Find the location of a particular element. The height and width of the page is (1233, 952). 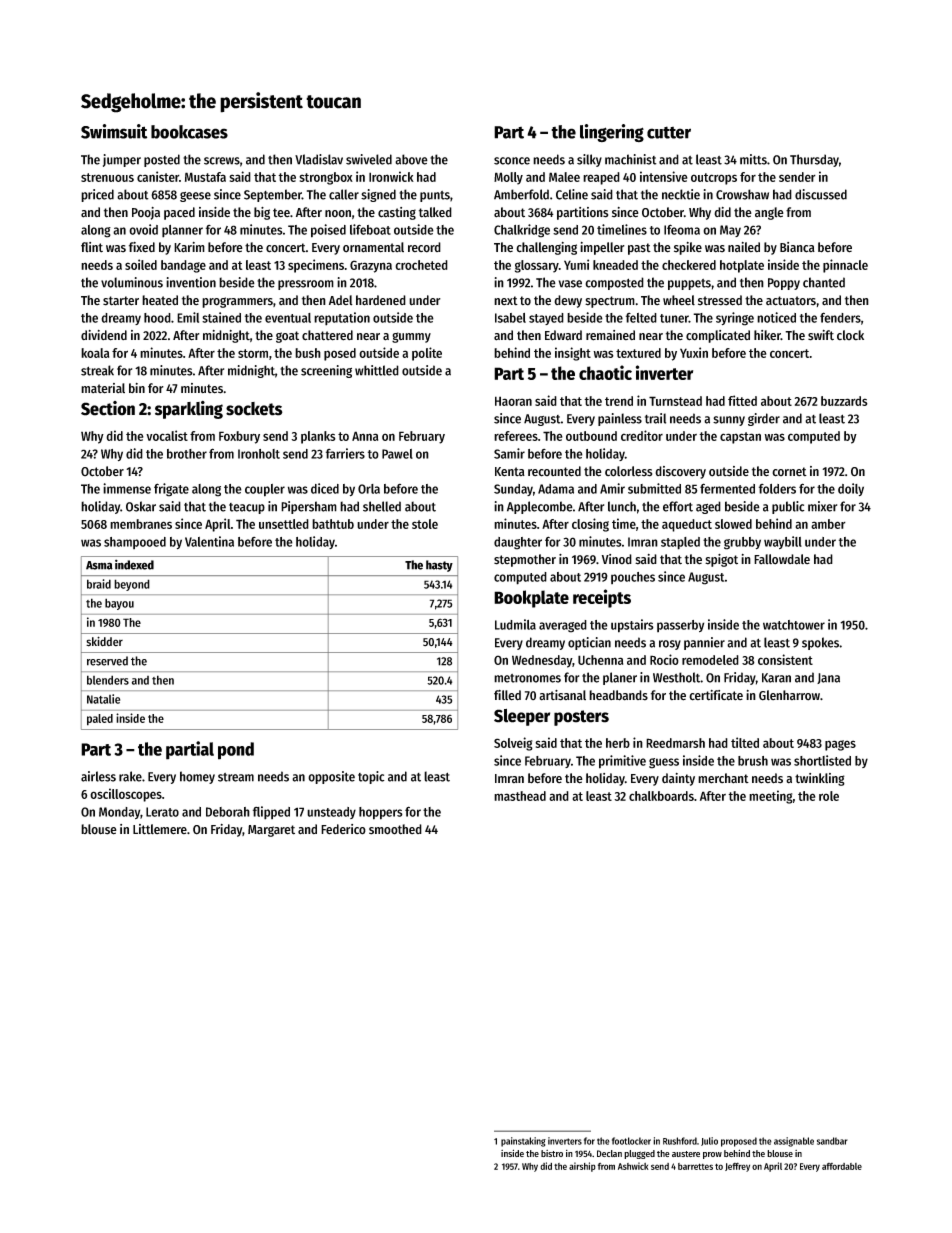

Valentina is located at coordinates (209, 541).
